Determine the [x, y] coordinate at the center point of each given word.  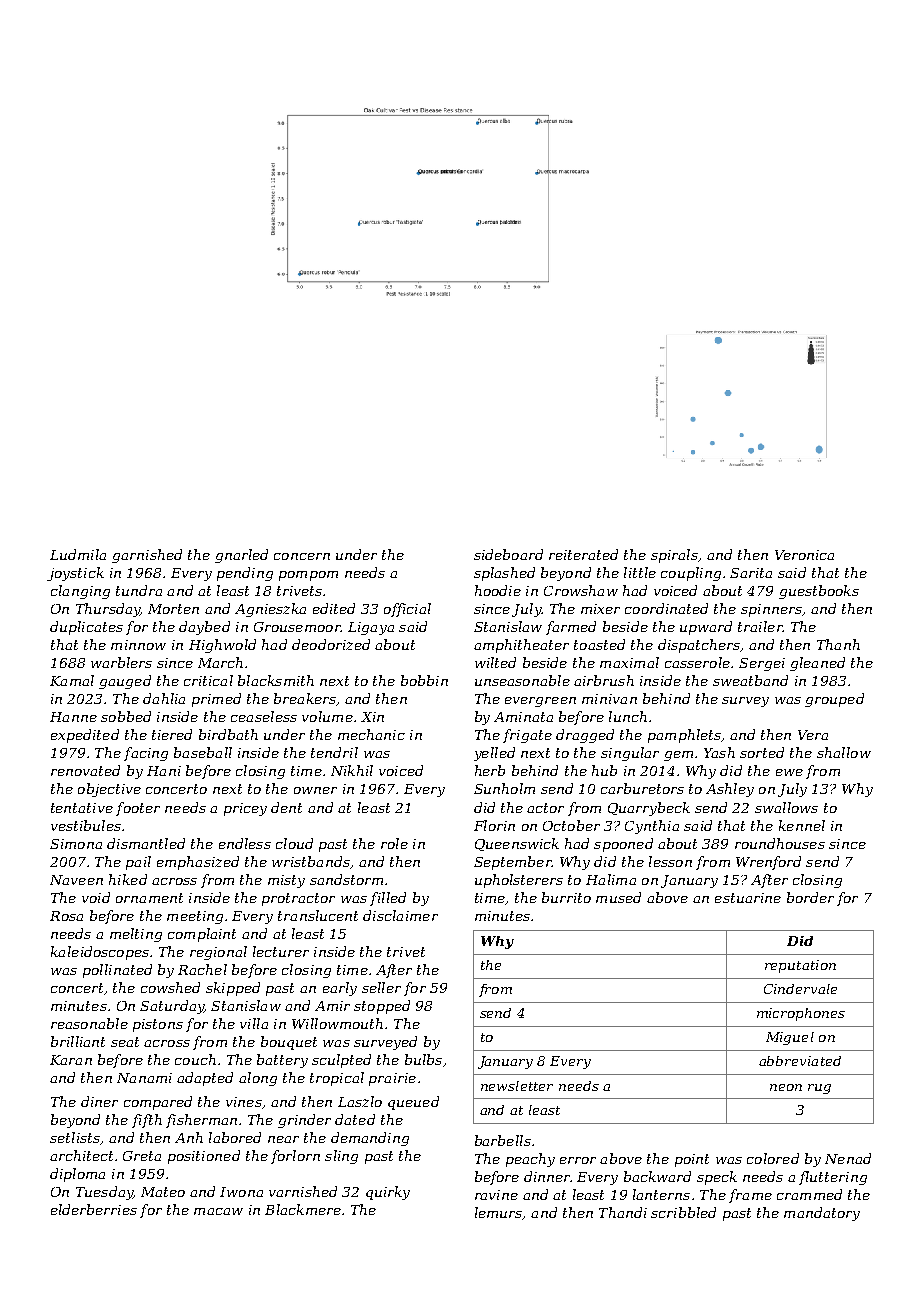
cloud [294, 843]
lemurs [498, 1212]
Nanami [144, 1078]
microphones [801, 1014]
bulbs [423, 1059]
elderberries [94, 1209]
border [810, 897]
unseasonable [522, 680]
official [407, 610]
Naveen [76, 880]
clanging [80, 592]
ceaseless [264, 716]
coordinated [666, 608]
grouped [834, 700]
